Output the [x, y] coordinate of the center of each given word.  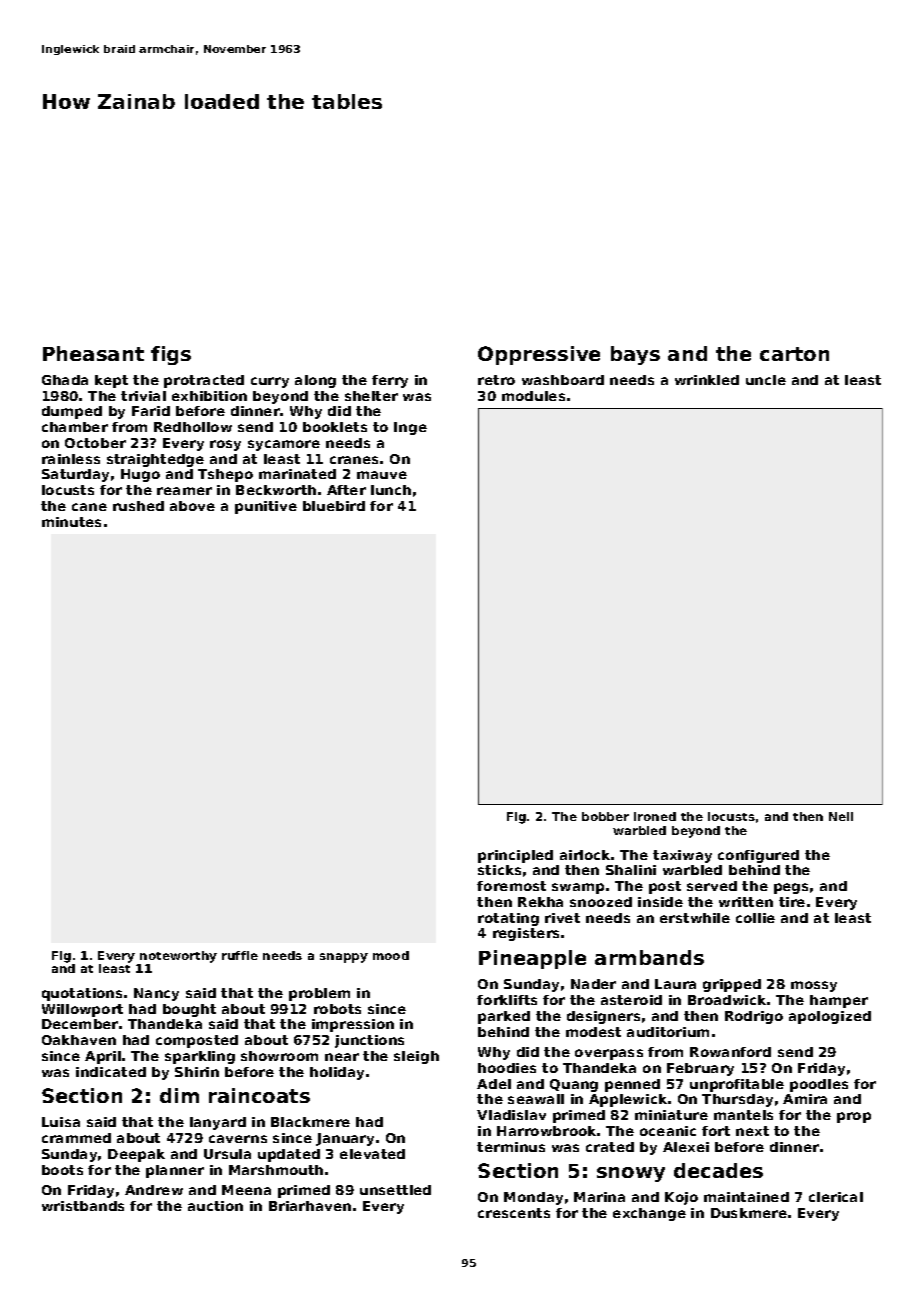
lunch [391, 490]
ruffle [240, 955]
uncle [766, 380]
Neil [841, 816]
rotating [508, 919]
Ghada [65, 380]
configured [758, 856]
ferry [390, 381]
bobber [605, 816]
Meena [246, 1190]
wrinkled [707, 380]
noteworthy [178, 957]
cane [89, 507]
